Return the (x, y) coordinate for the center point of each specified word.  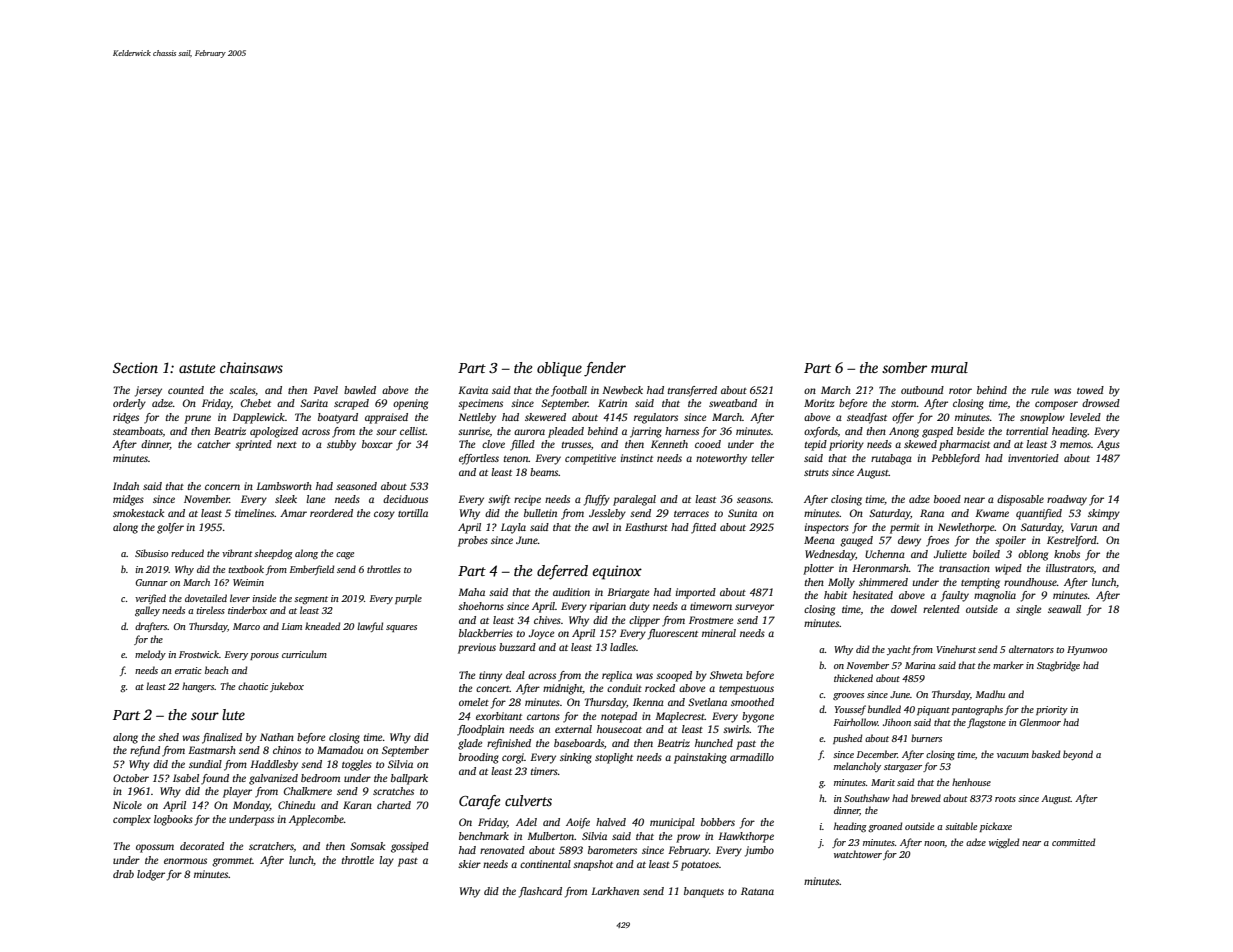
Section (135, 367)
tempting (980, 583)
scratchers (271, 846)
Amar (293, 513)
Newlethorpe (966, 528)
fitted (703, 528)
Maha (471, 592)
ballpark (409, 779)
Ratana (757, 891)
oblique (559, 369)
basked (1046, 754)
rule (1040, 390)
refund (145, 751)
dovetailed (206, 598)
